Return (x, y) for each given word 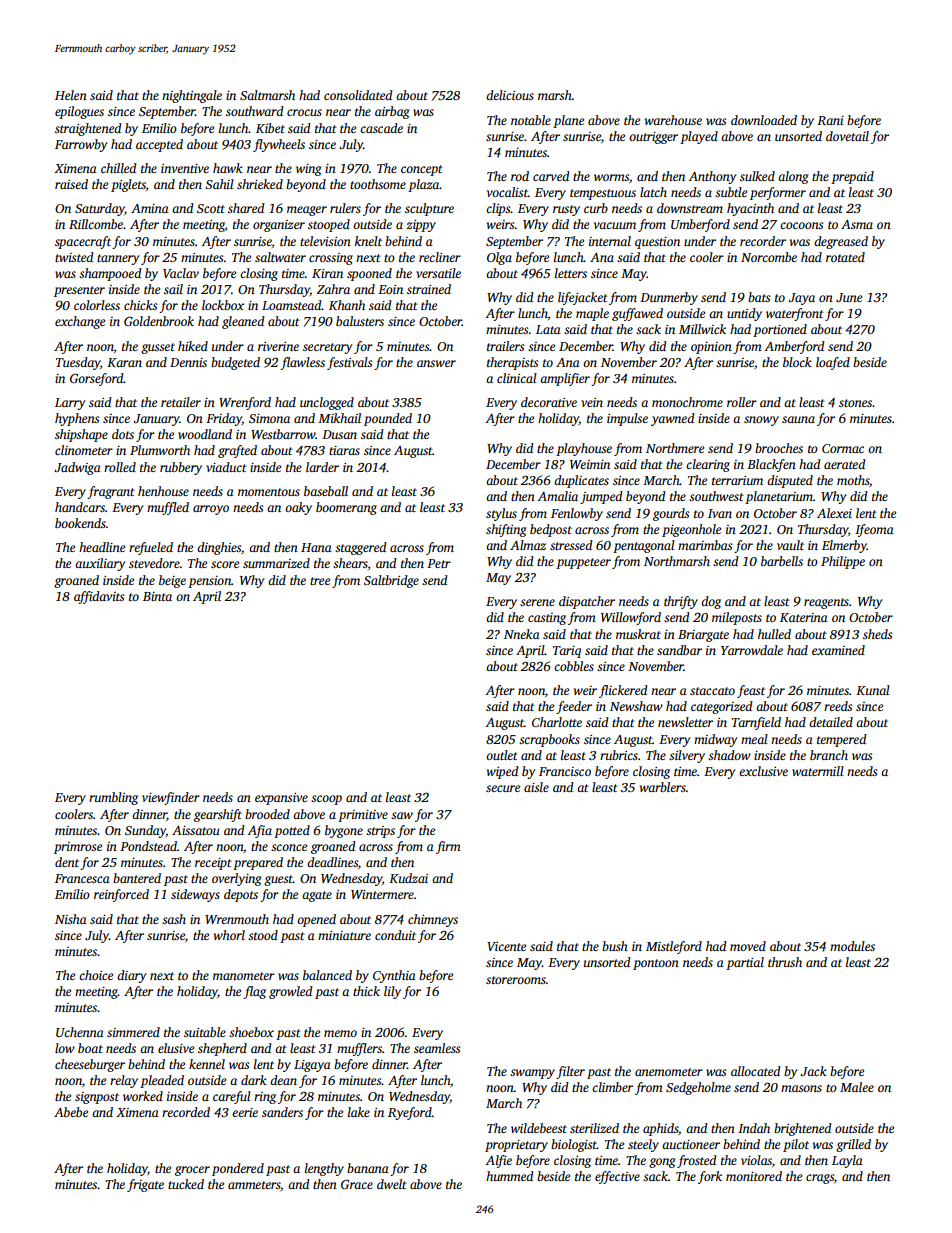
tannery (118, 259)
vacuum (615, 225)
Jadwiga (77, 468)
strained (429, 289)
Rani (830, 120)
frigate (145, 1185)
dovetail (847, 136)
